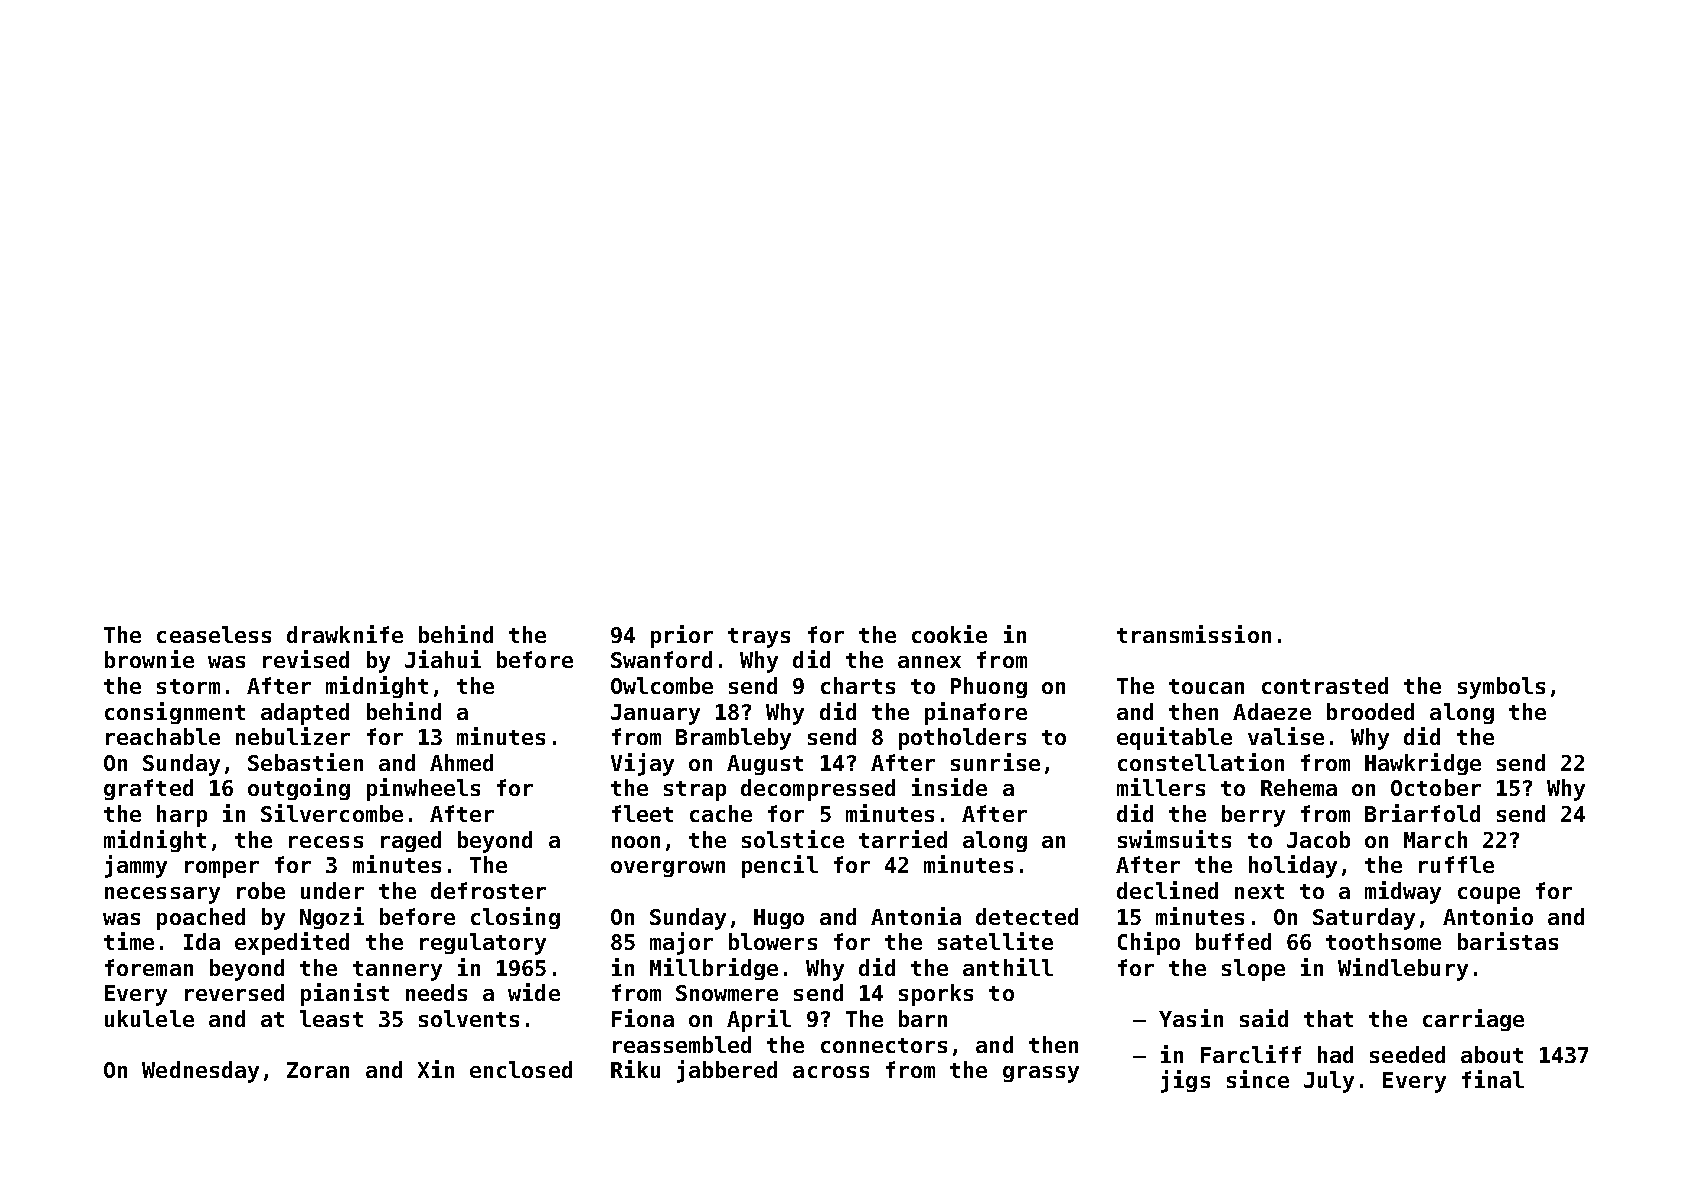 Image resolution: width=1700 pixels, height=1202 pixels. Describe the element at coordinates (1501, 688) in the screenshot. I see `symbols` at that location.
